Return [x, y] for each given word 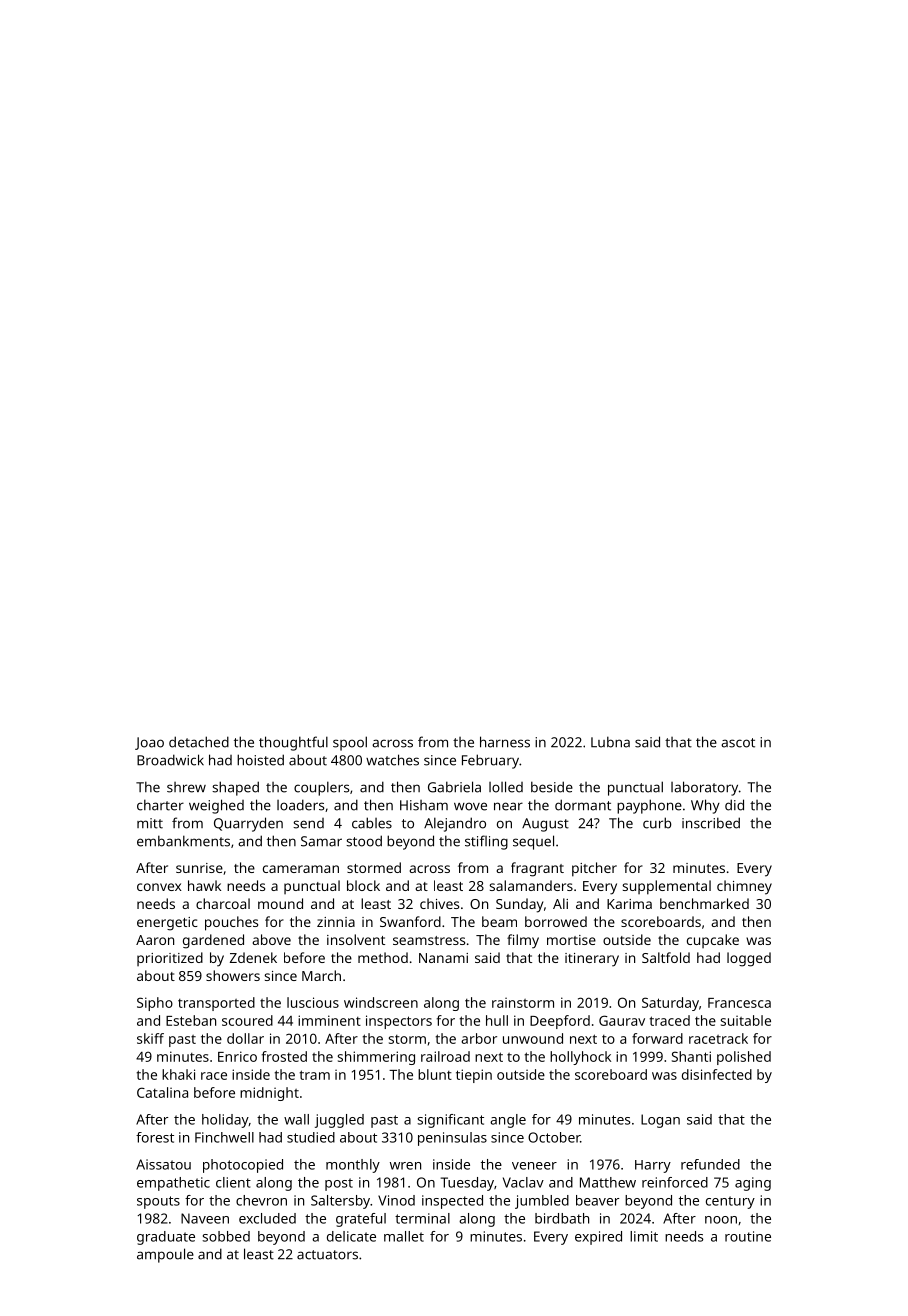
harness [505, 742]
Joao [149, 743]
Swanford [410, 921]
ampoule [165, 1255]
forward [657, 1038]
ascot [738, 743]
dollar [245, 1038]
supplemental [666, 887]
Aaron [155, 940]
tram [315, 1075]
